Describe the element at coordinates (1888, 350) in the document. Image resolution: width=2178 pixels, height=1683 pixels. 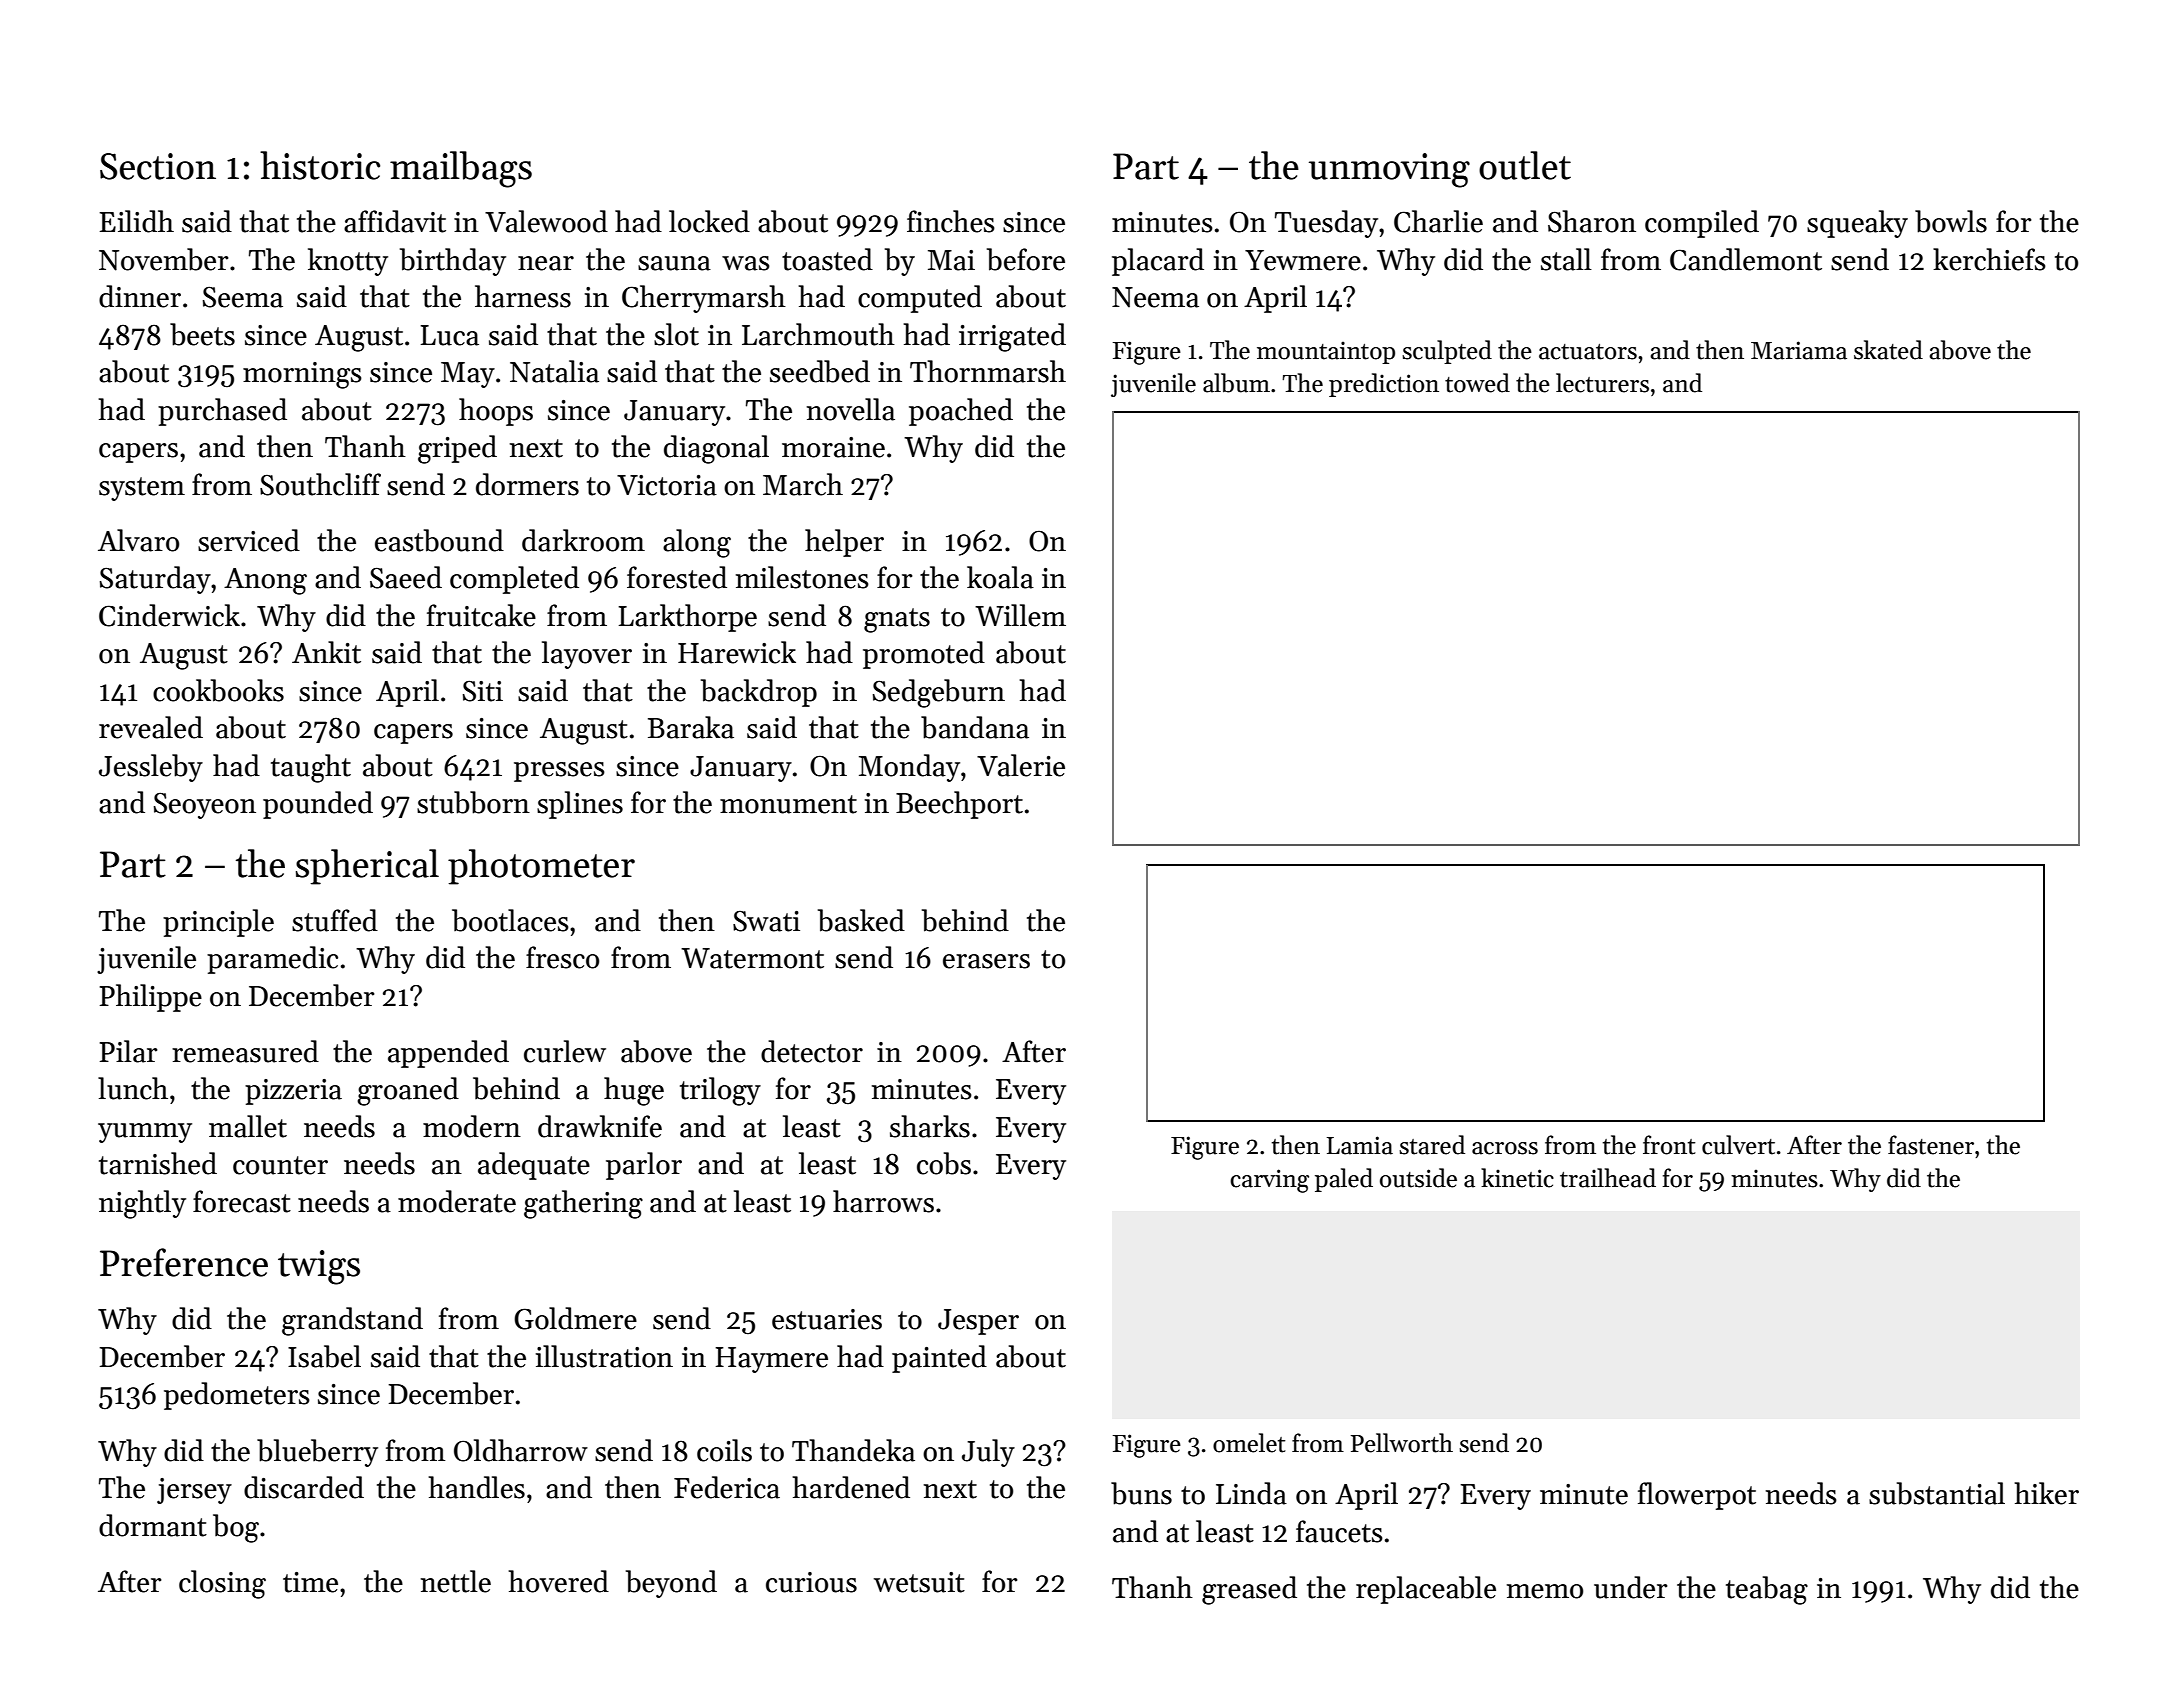
I see `skated` at that location.
